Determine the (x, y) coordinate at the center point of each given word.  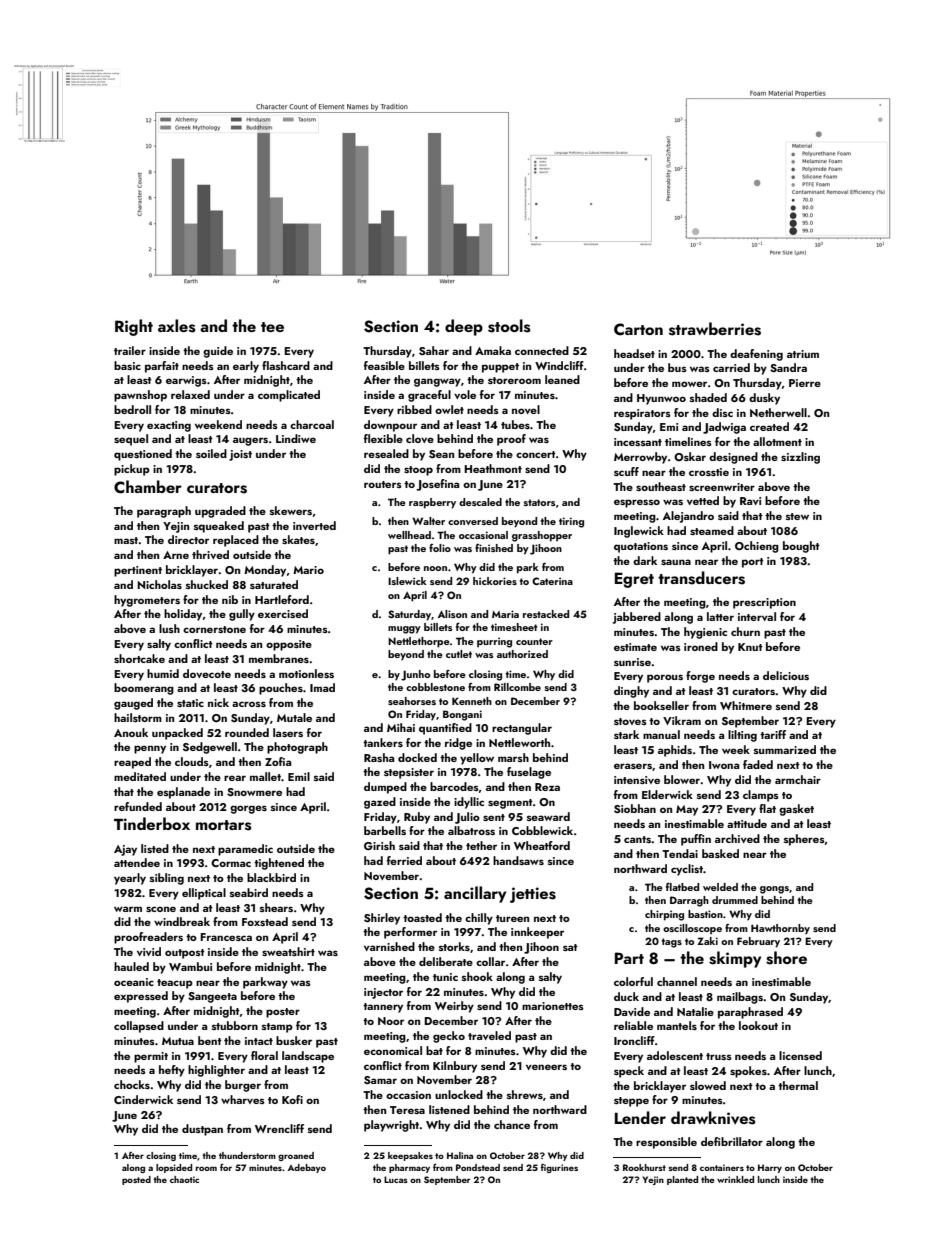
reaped (132, 763)
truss (719, 1056)
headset (634, 353)
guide (218, 352)
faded (758, 764)
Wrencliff (279, 1128)
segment (510, 804)
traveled (489, 1035)
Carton (638, 329)
